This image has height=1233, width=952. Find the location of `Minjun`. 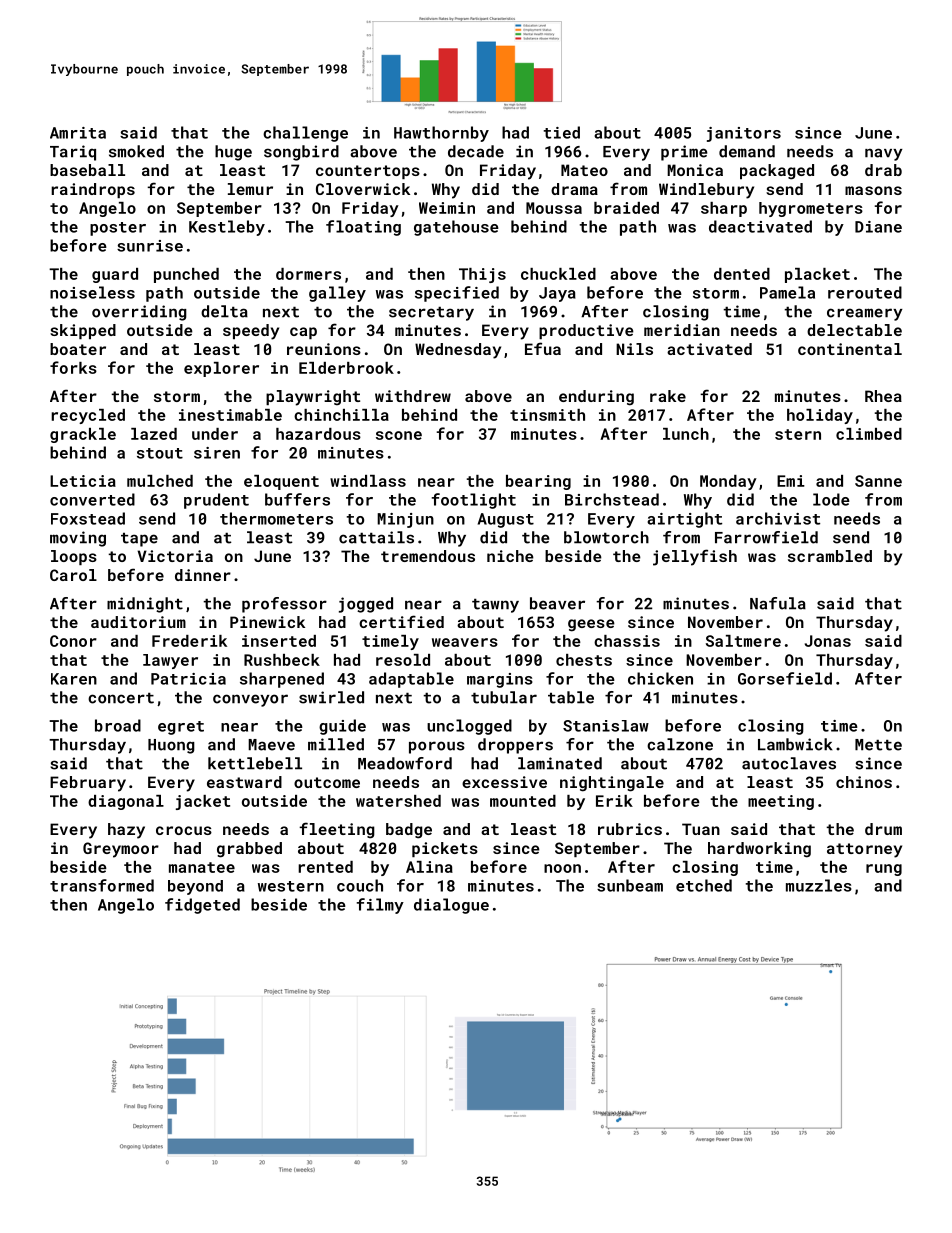

Minjun is located at coordinates (405, 520).
